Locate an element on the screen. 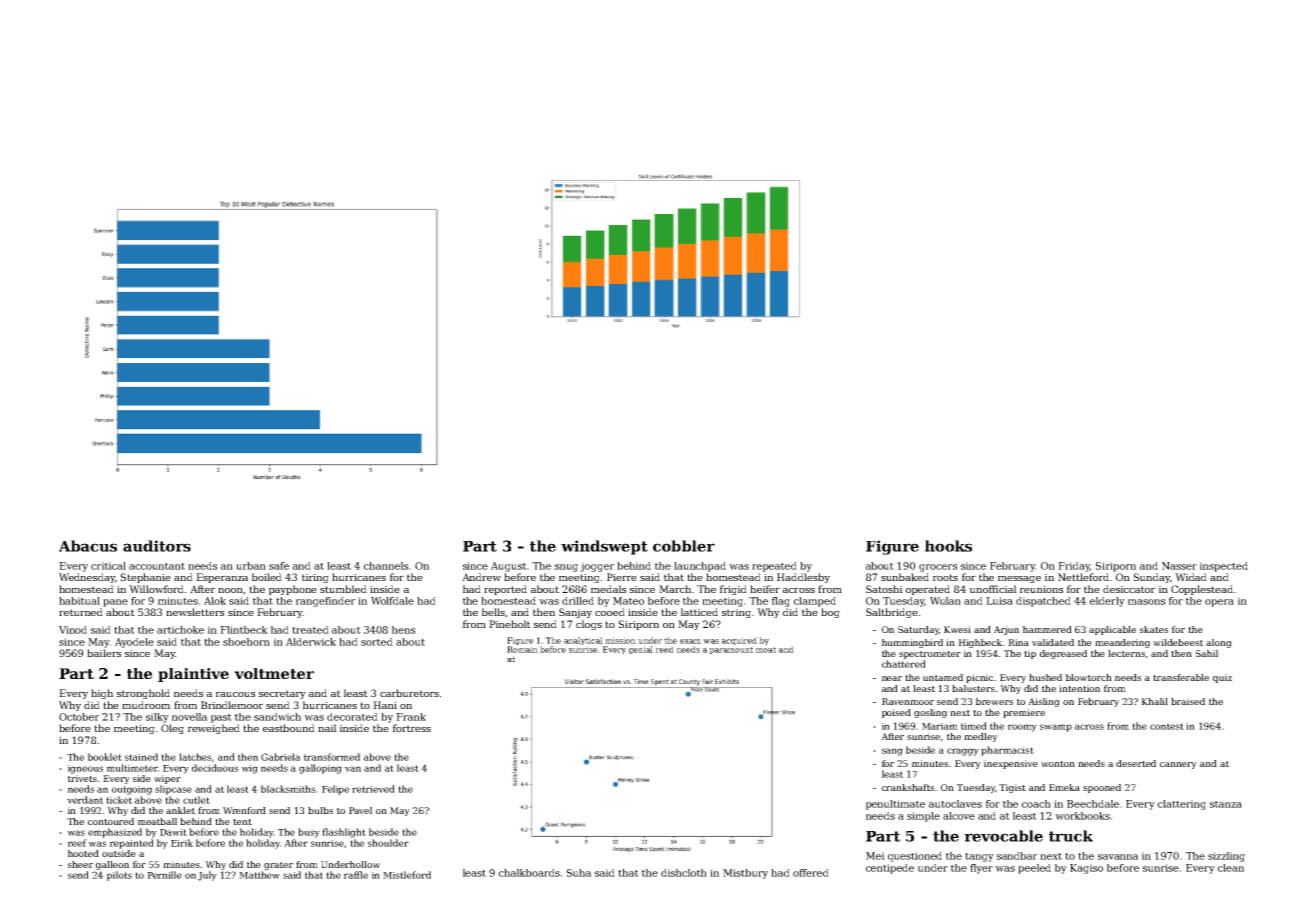  Alderwick is located at coordinates (311, 642).
